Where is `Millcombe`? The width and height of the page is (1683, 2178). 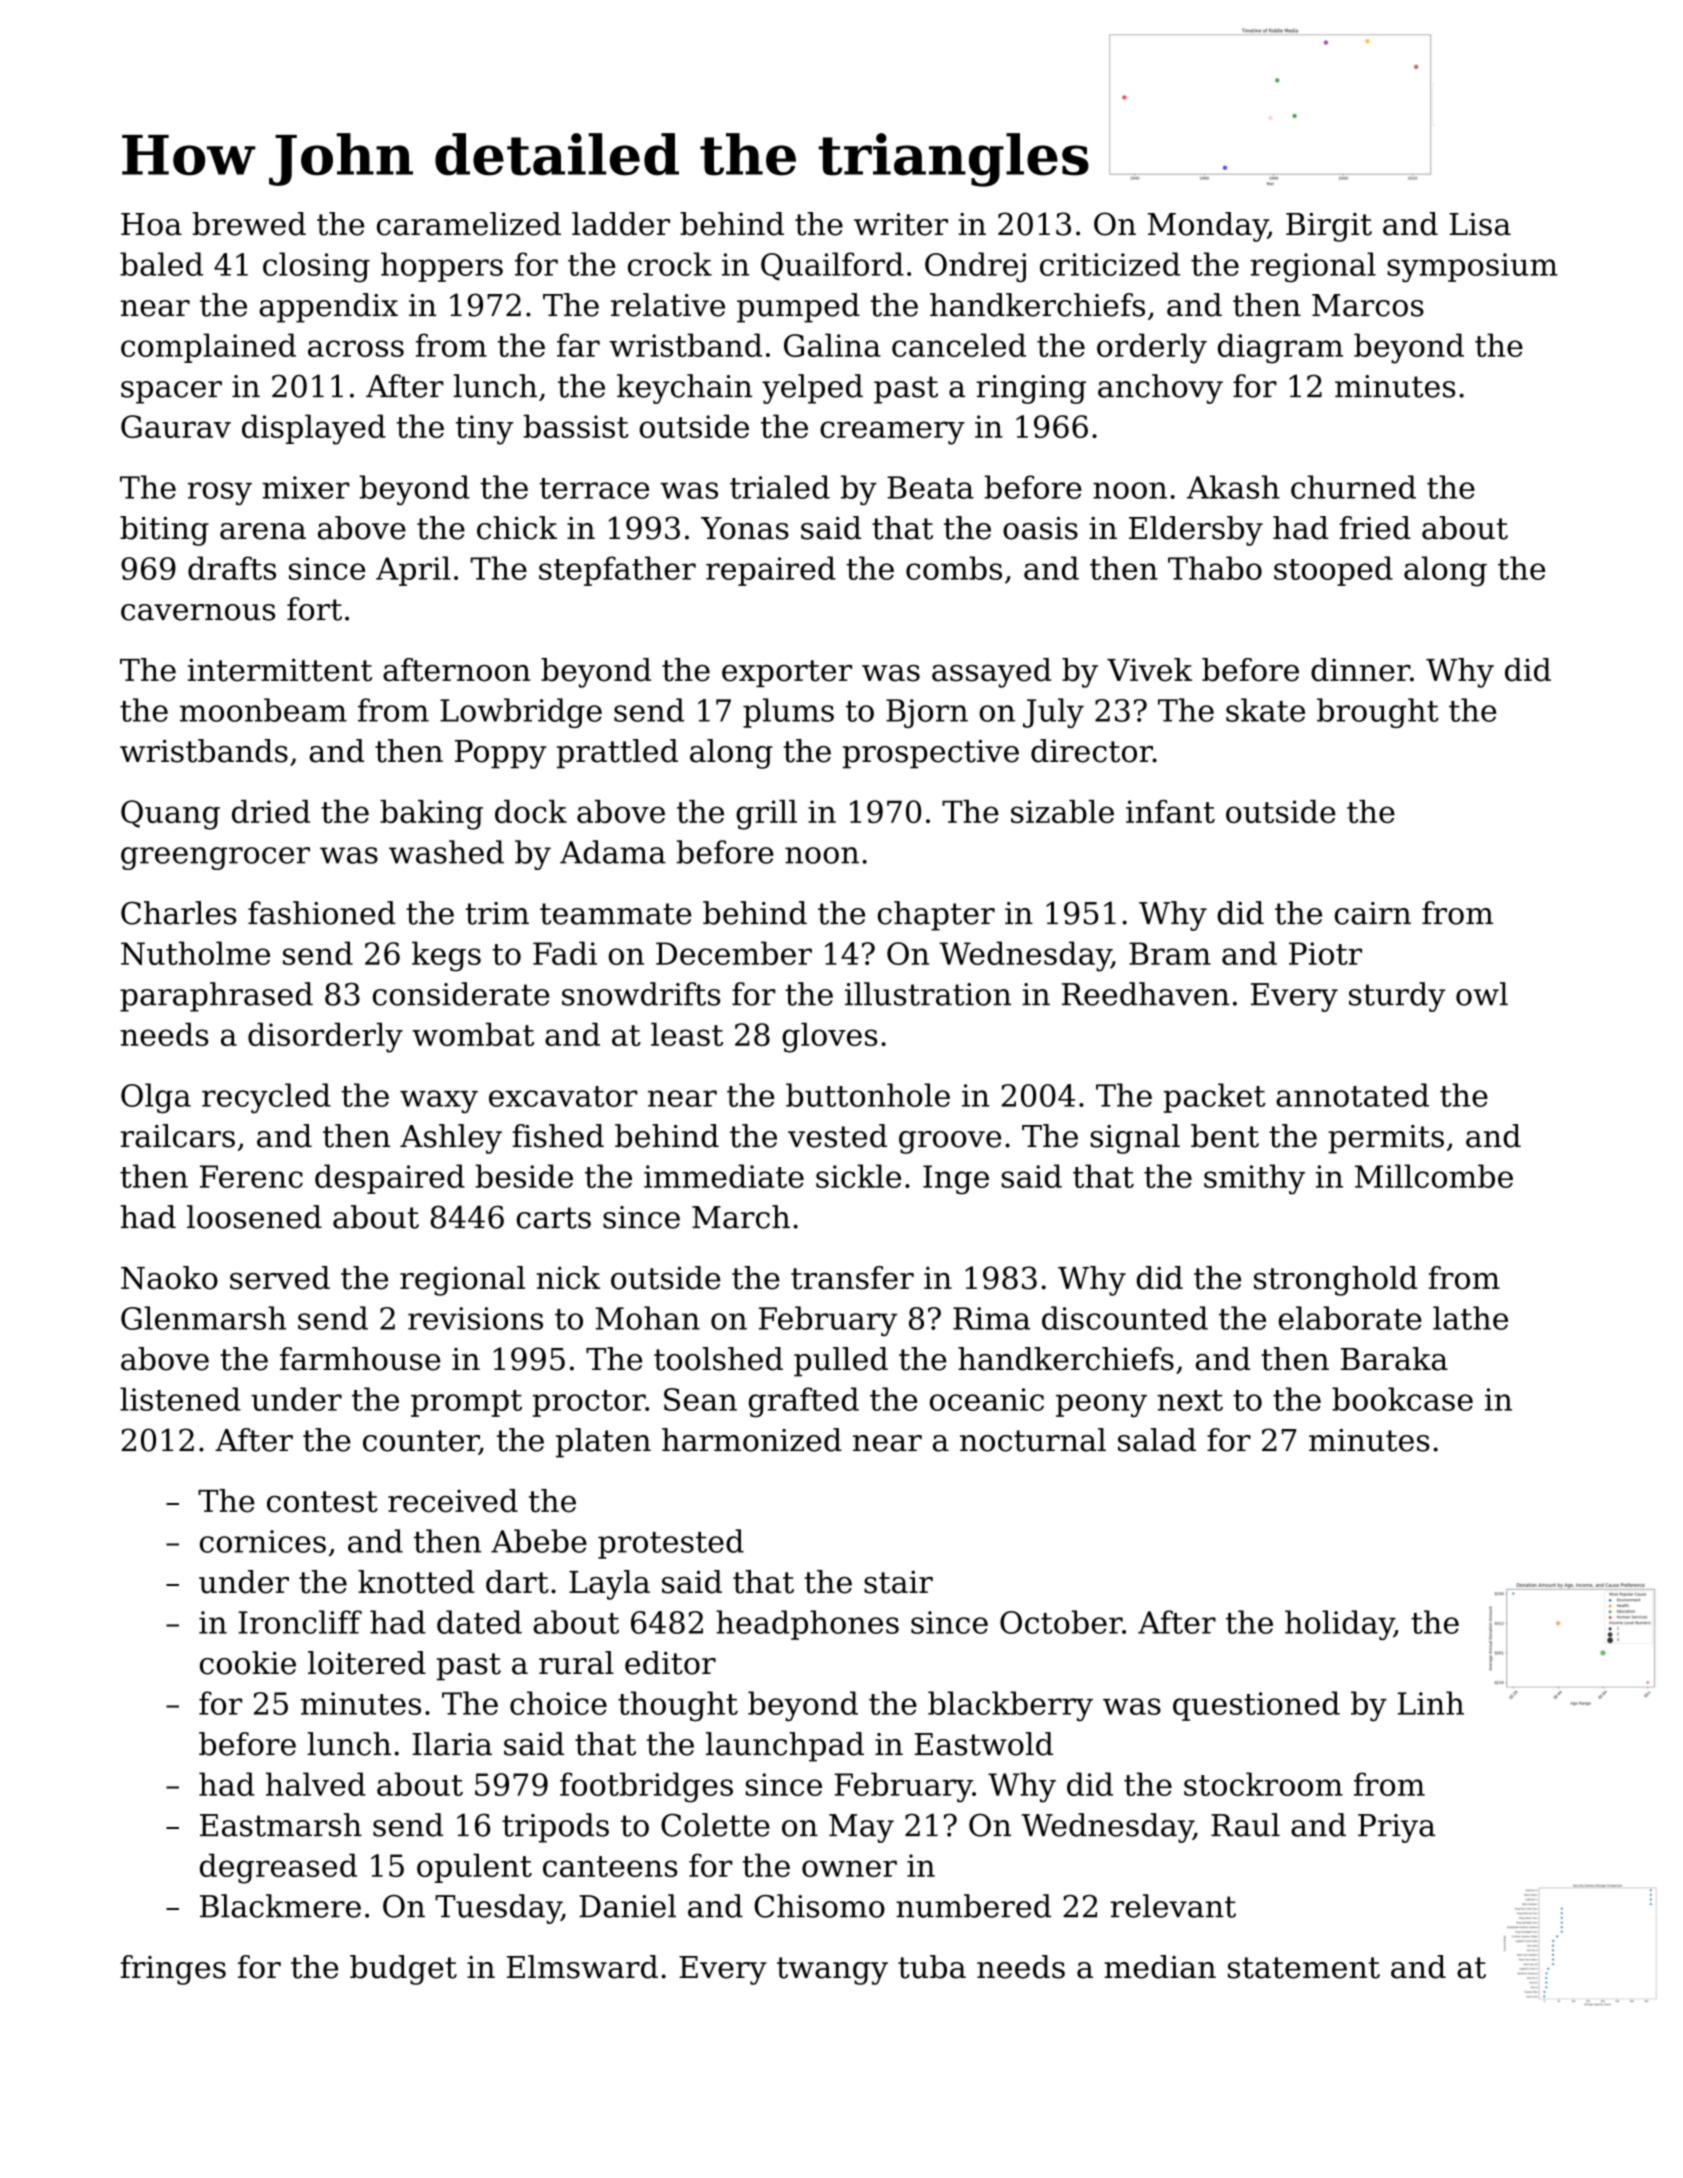
Millcombe is located at coordinates (1434, 1176).
